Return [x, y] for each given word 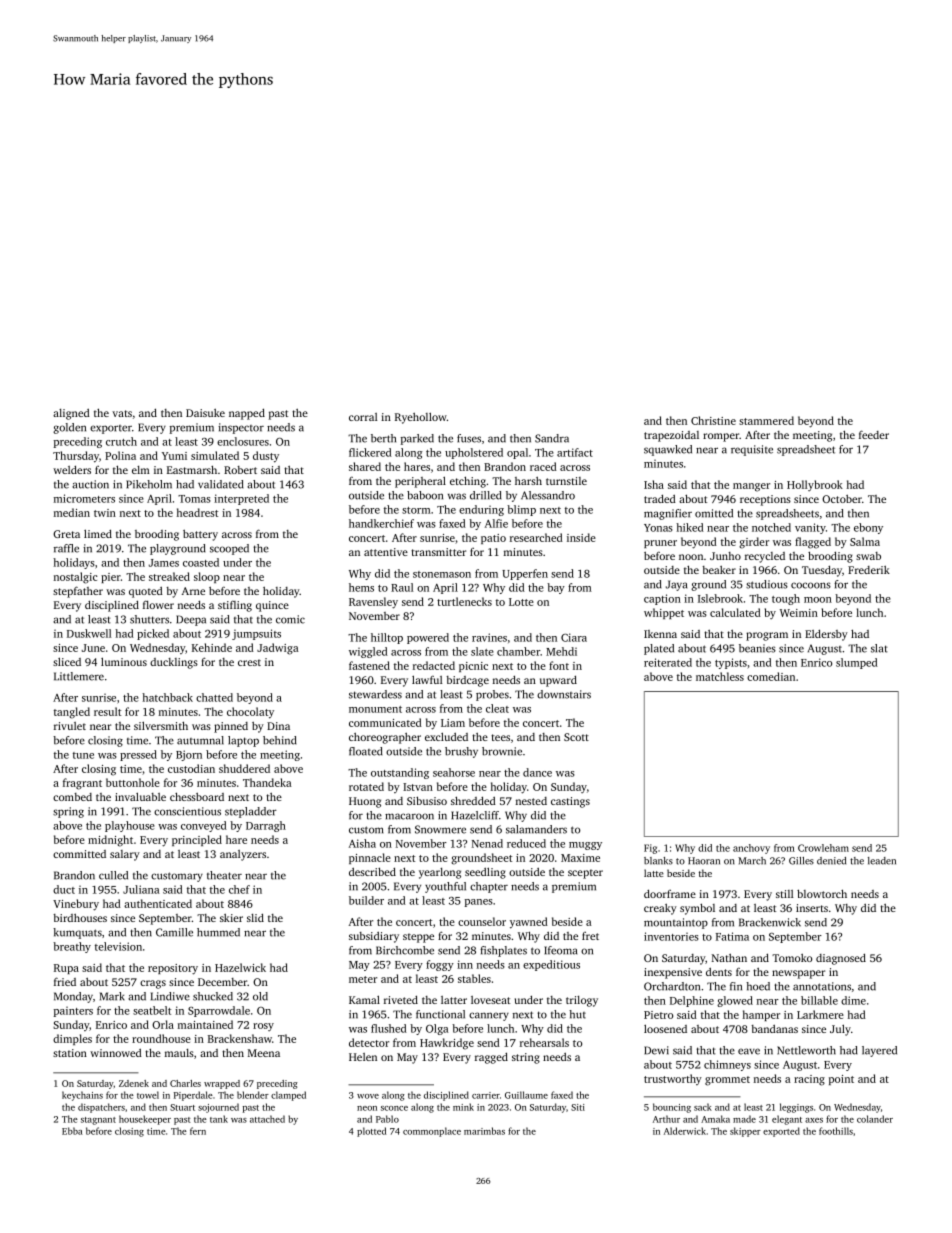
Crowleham [823, 848]
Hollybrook [815, 485]
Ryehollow [421, 418]
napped [247, 414]
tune [83, 755]
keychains [82, 1096]
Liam [453, 723]
